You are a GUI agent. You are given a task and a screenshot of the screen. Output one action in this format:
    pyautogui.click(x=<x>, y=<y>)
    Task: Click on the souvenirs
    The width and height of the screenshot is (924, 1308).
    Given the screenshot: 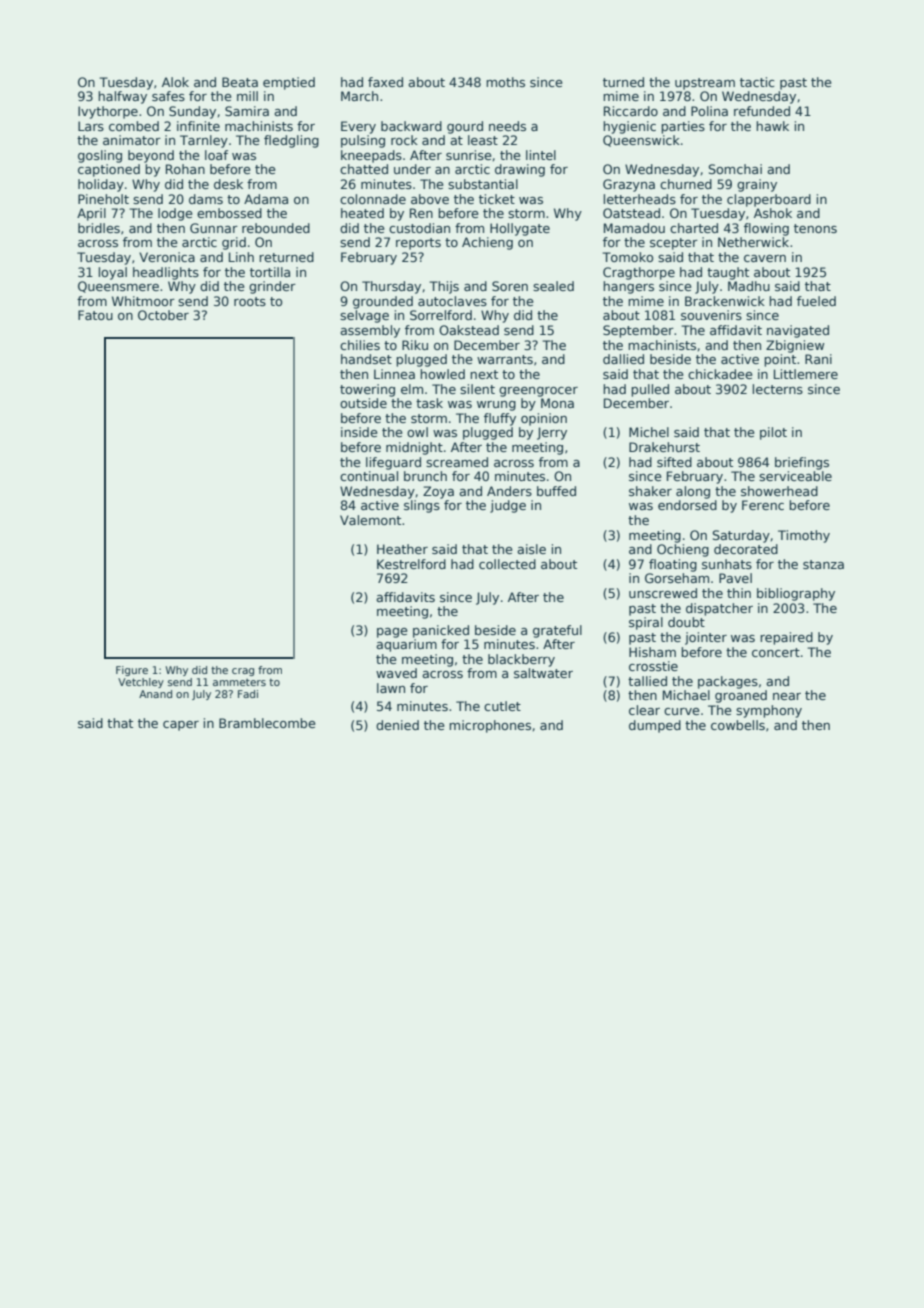 What is the action you would take?
    pyautogui.click(x=711, y=315)
